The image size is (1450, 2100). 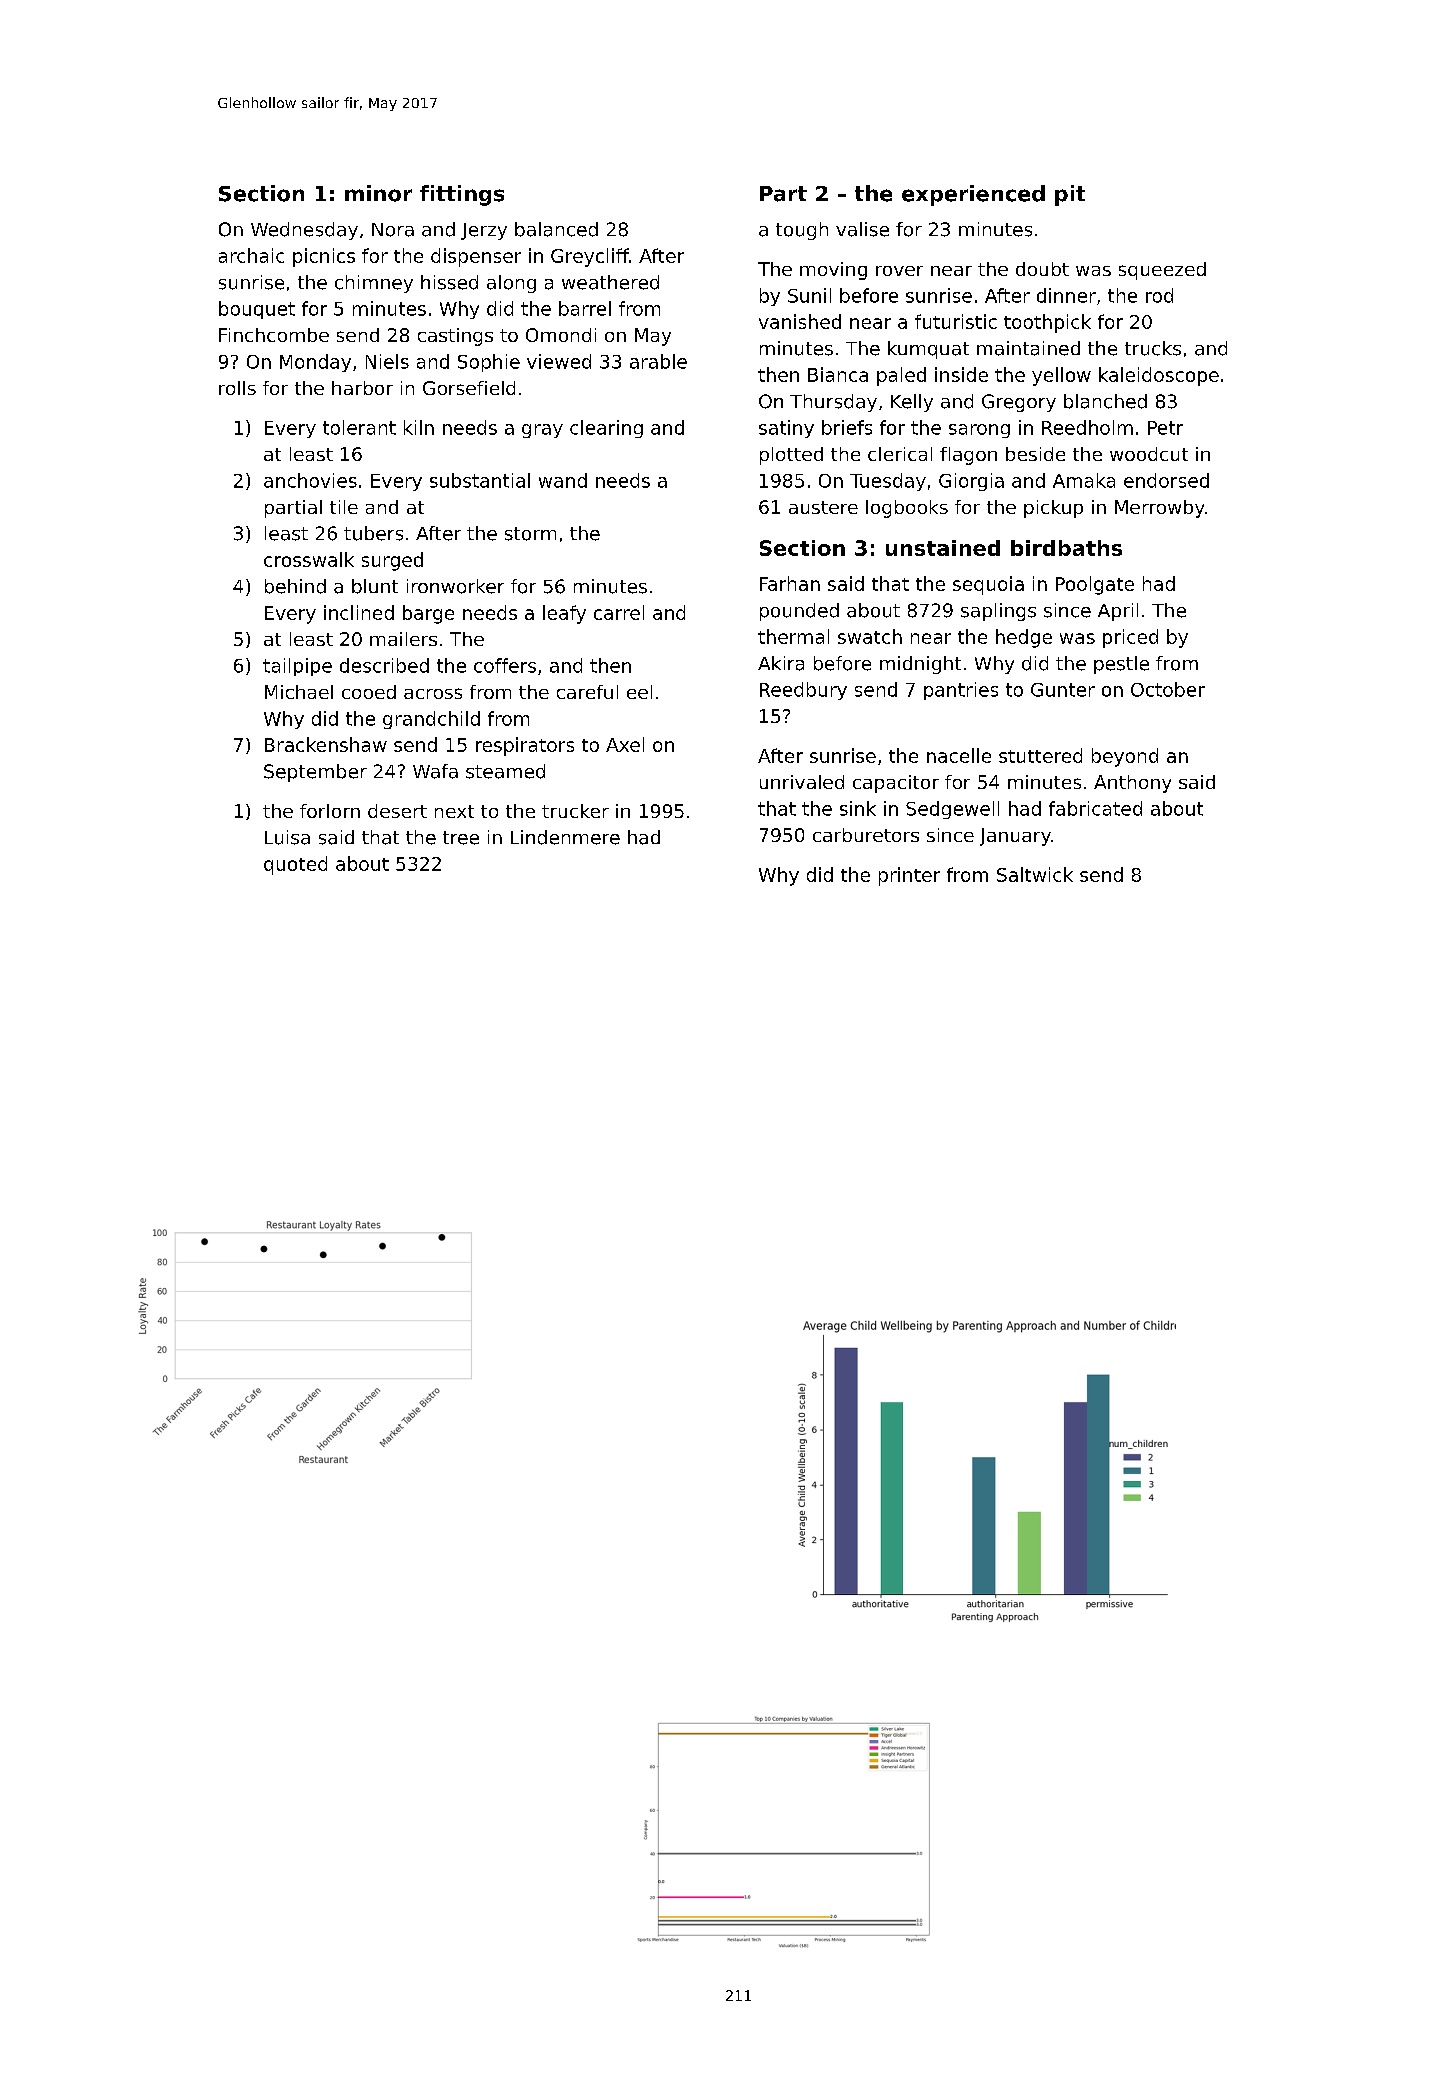 What do you see at coordinates (295, 865) in the document?
I see `quoted` at bounding box center [295, 865].
